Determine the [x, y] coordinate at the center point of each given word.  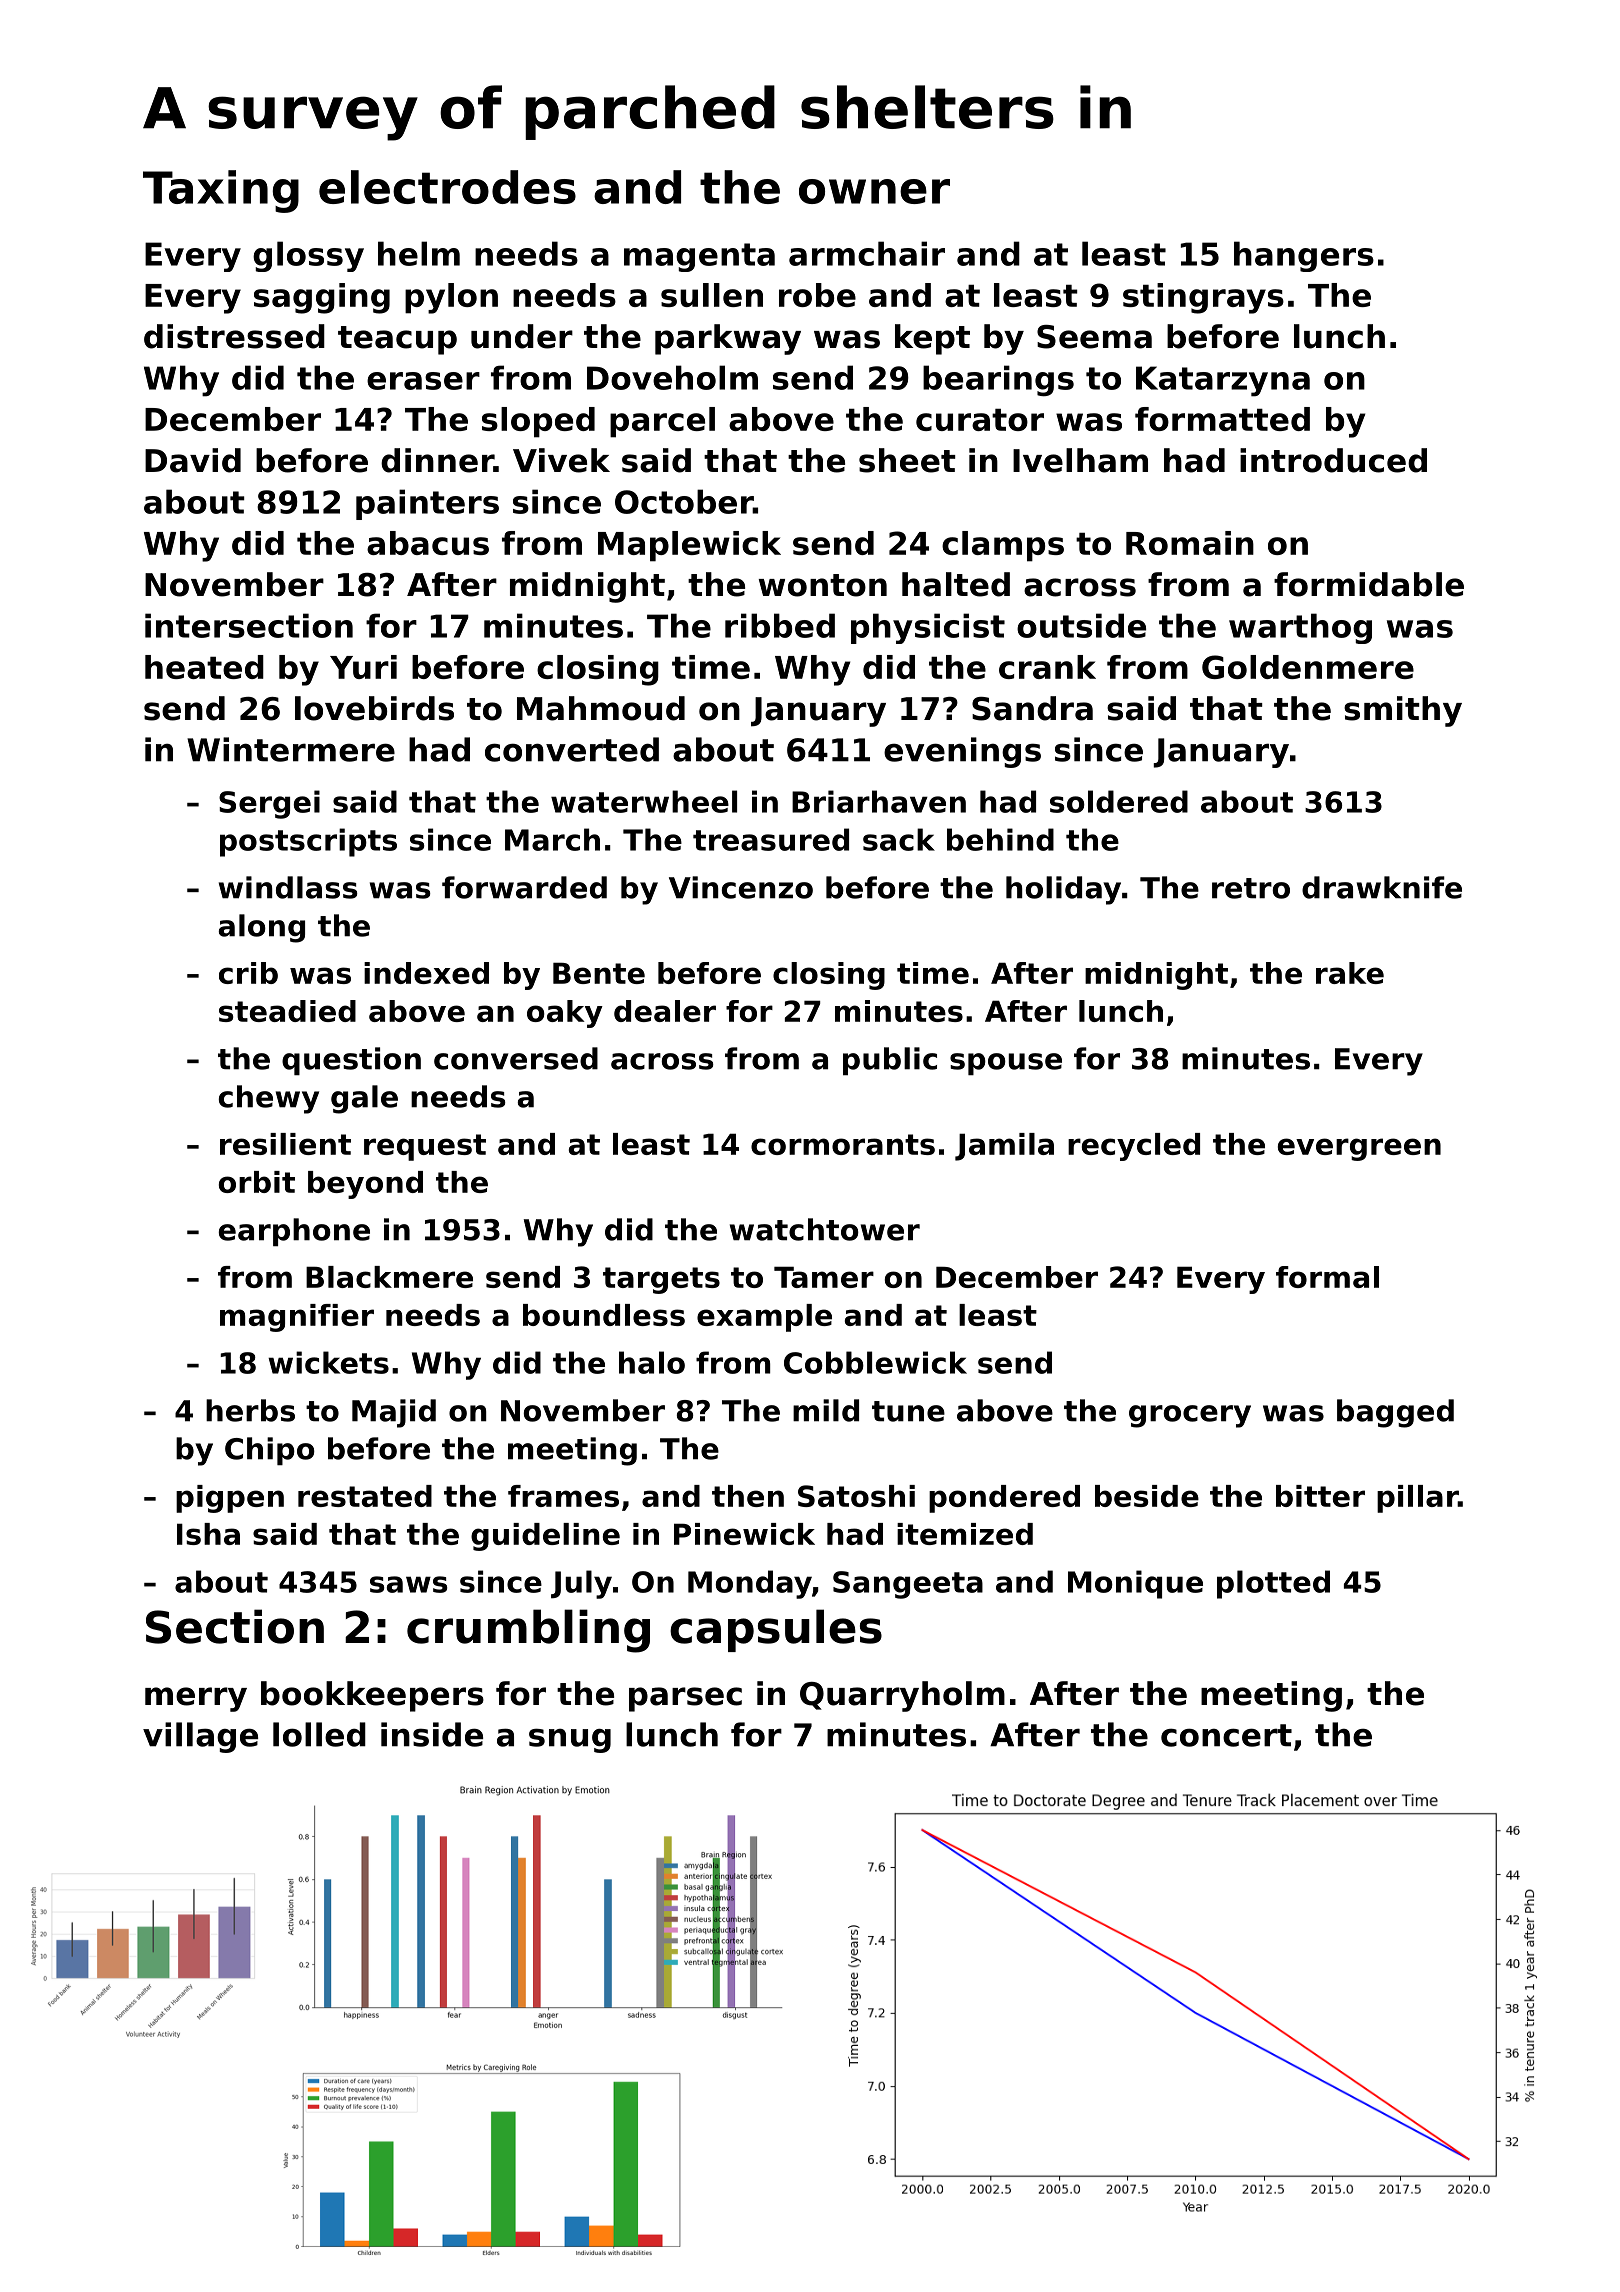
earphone [294, 1232]
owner [874, 191]
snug [570, 1740]
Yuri [363, 667]
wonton [823, 585]
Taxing [221, 191]
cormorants [843, 1144]
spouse [1006, 1064]
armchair [867, 253]
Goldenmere [1308, 667]
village [200, 1737]
